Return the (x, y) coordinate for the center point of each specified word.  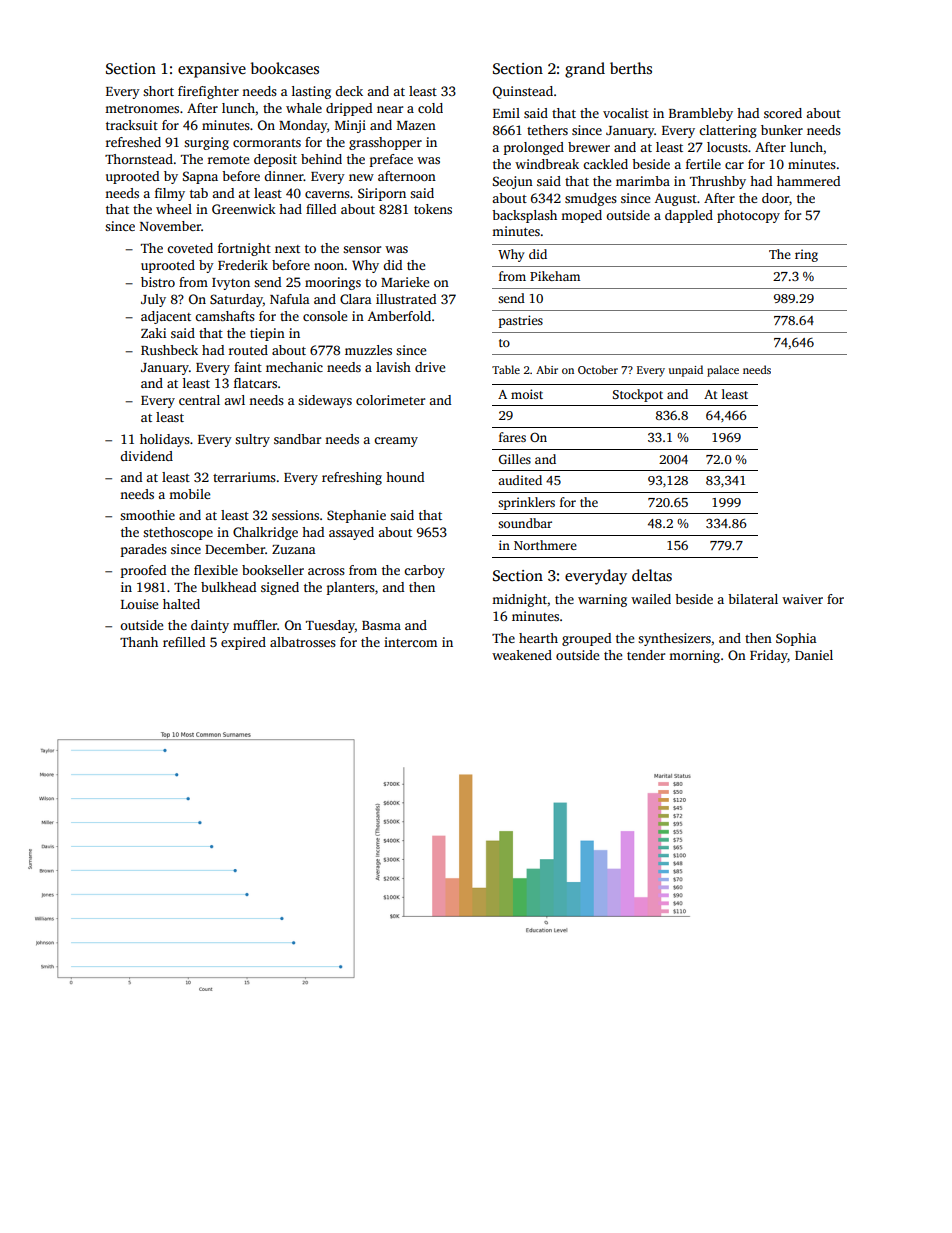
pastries (521, 321)
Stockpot (638, 395)
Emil (506, 113)
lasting (311, 92)
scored (783, 113)
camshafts (225, 316)
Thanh (139, 642)
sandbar (297, 439)
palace (723, 371)
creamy (396, 442)
